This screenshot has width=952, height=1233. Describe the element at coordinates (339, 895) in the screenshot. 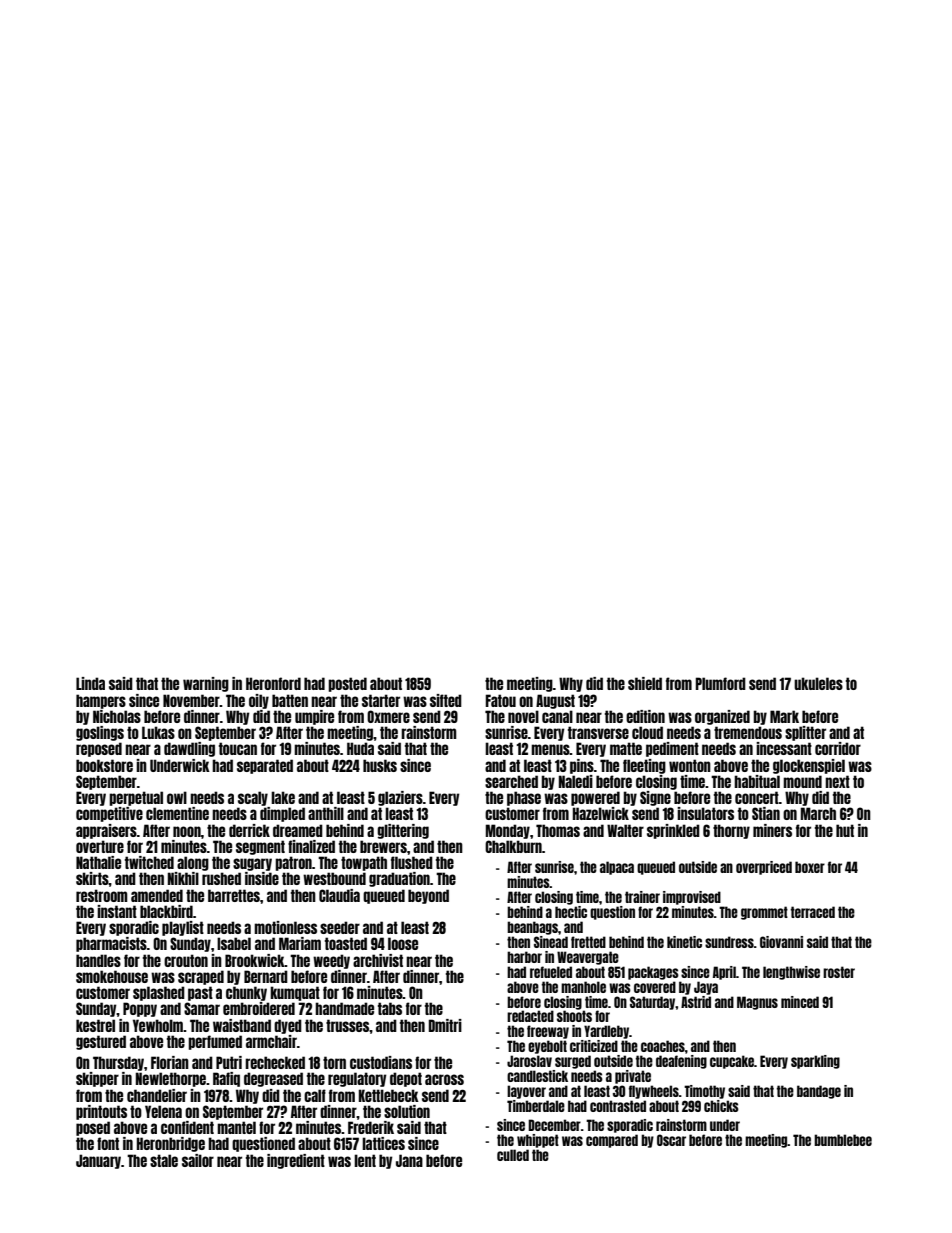

I see `Claudia` at that location.
